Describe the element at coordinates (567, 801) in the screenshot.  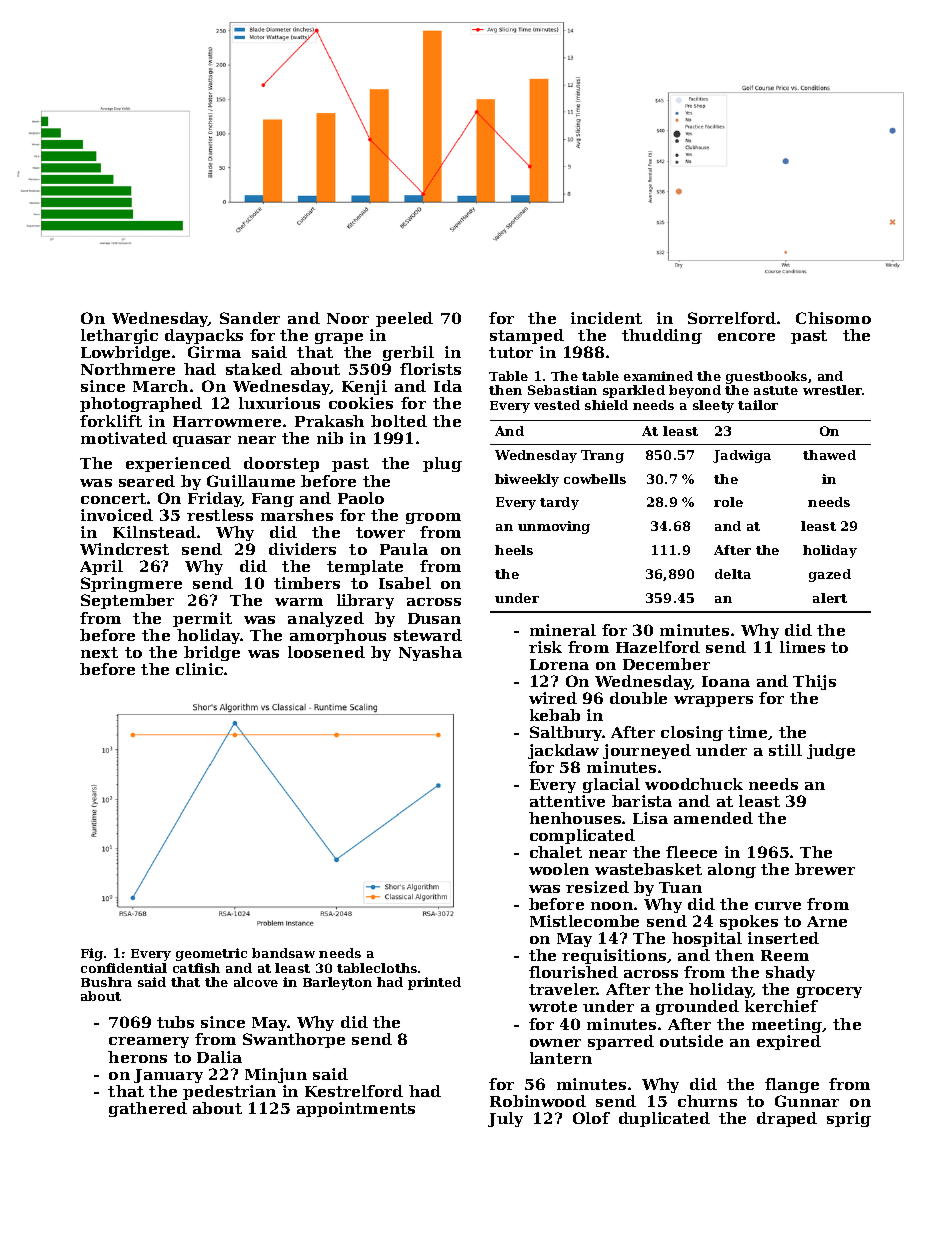
I see `attentive` at that location.
